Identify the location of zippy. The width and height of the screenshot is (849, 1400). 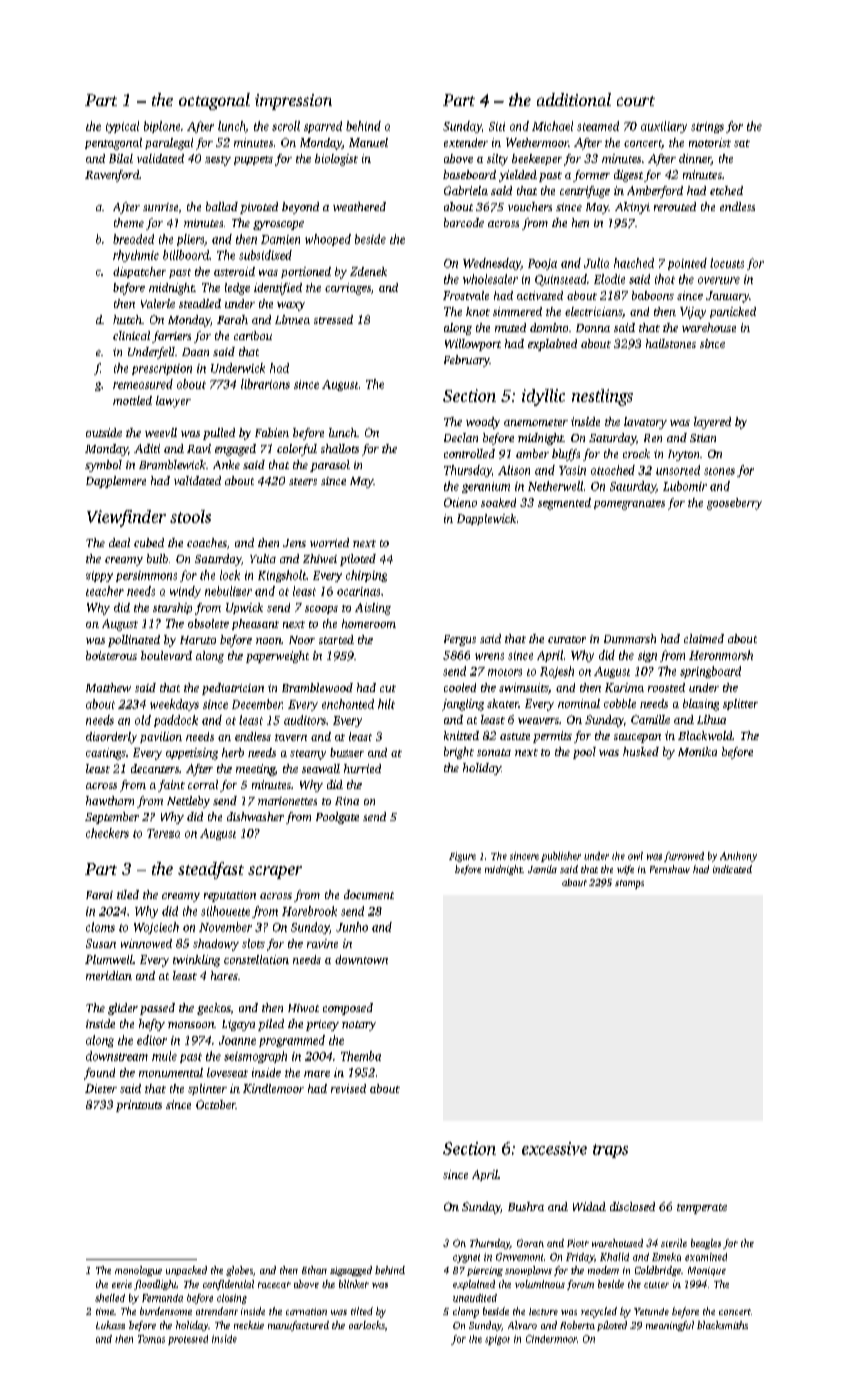
(99, 576).
